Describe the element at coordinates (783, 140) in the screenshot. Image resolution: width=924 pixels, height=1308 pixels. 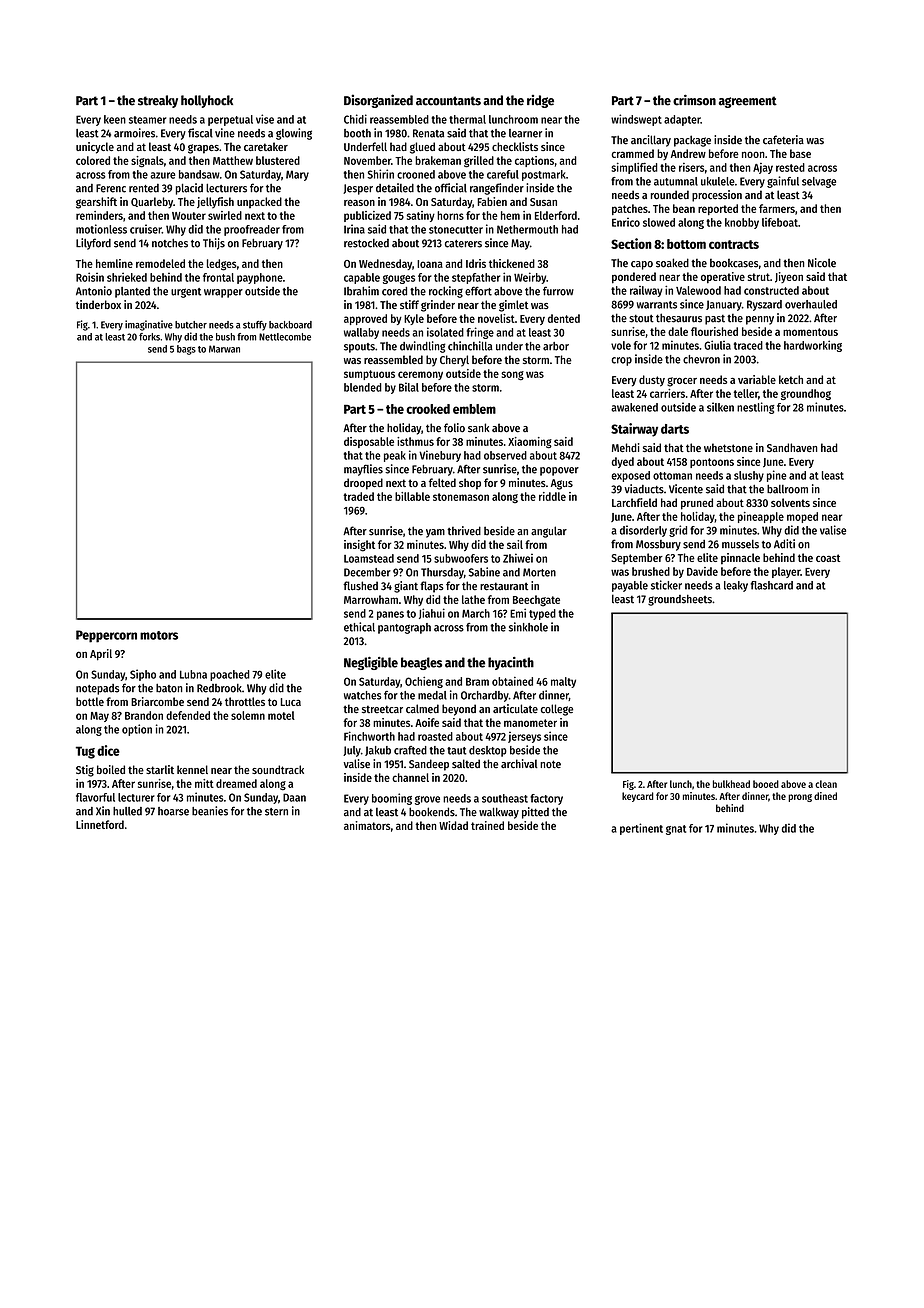
I see `cafeteria` at that location.
